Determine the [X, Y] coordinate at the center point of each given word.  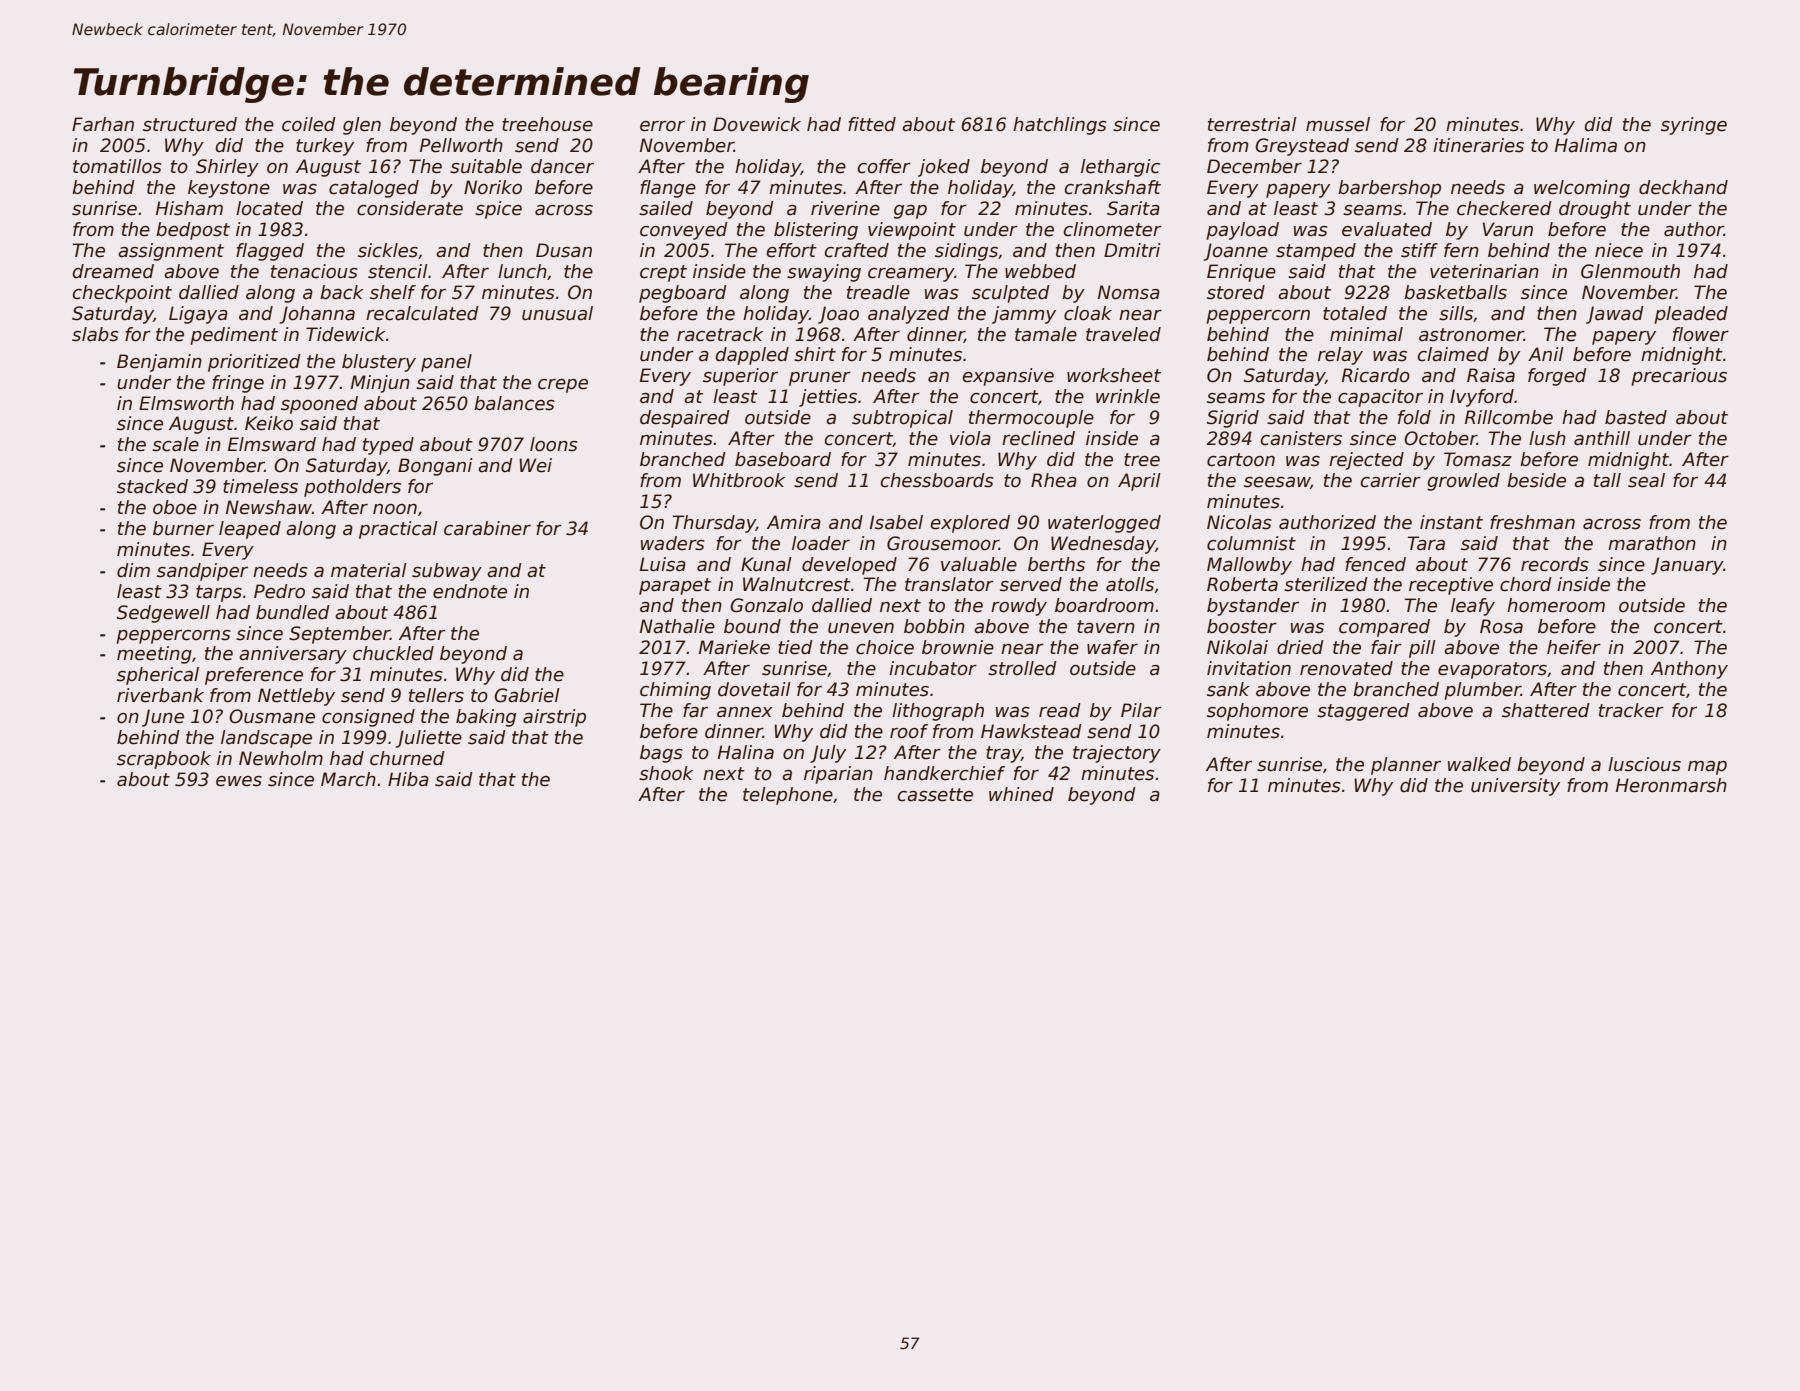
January [1687, 566]
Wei [535, 465]
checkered [1504, 208]
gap [910, 212]
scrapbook [164, 760]
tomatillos [117, 166]
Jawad [1615, 315]
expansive [1008, 377]
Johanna [317, 315]
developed [849, 566]
